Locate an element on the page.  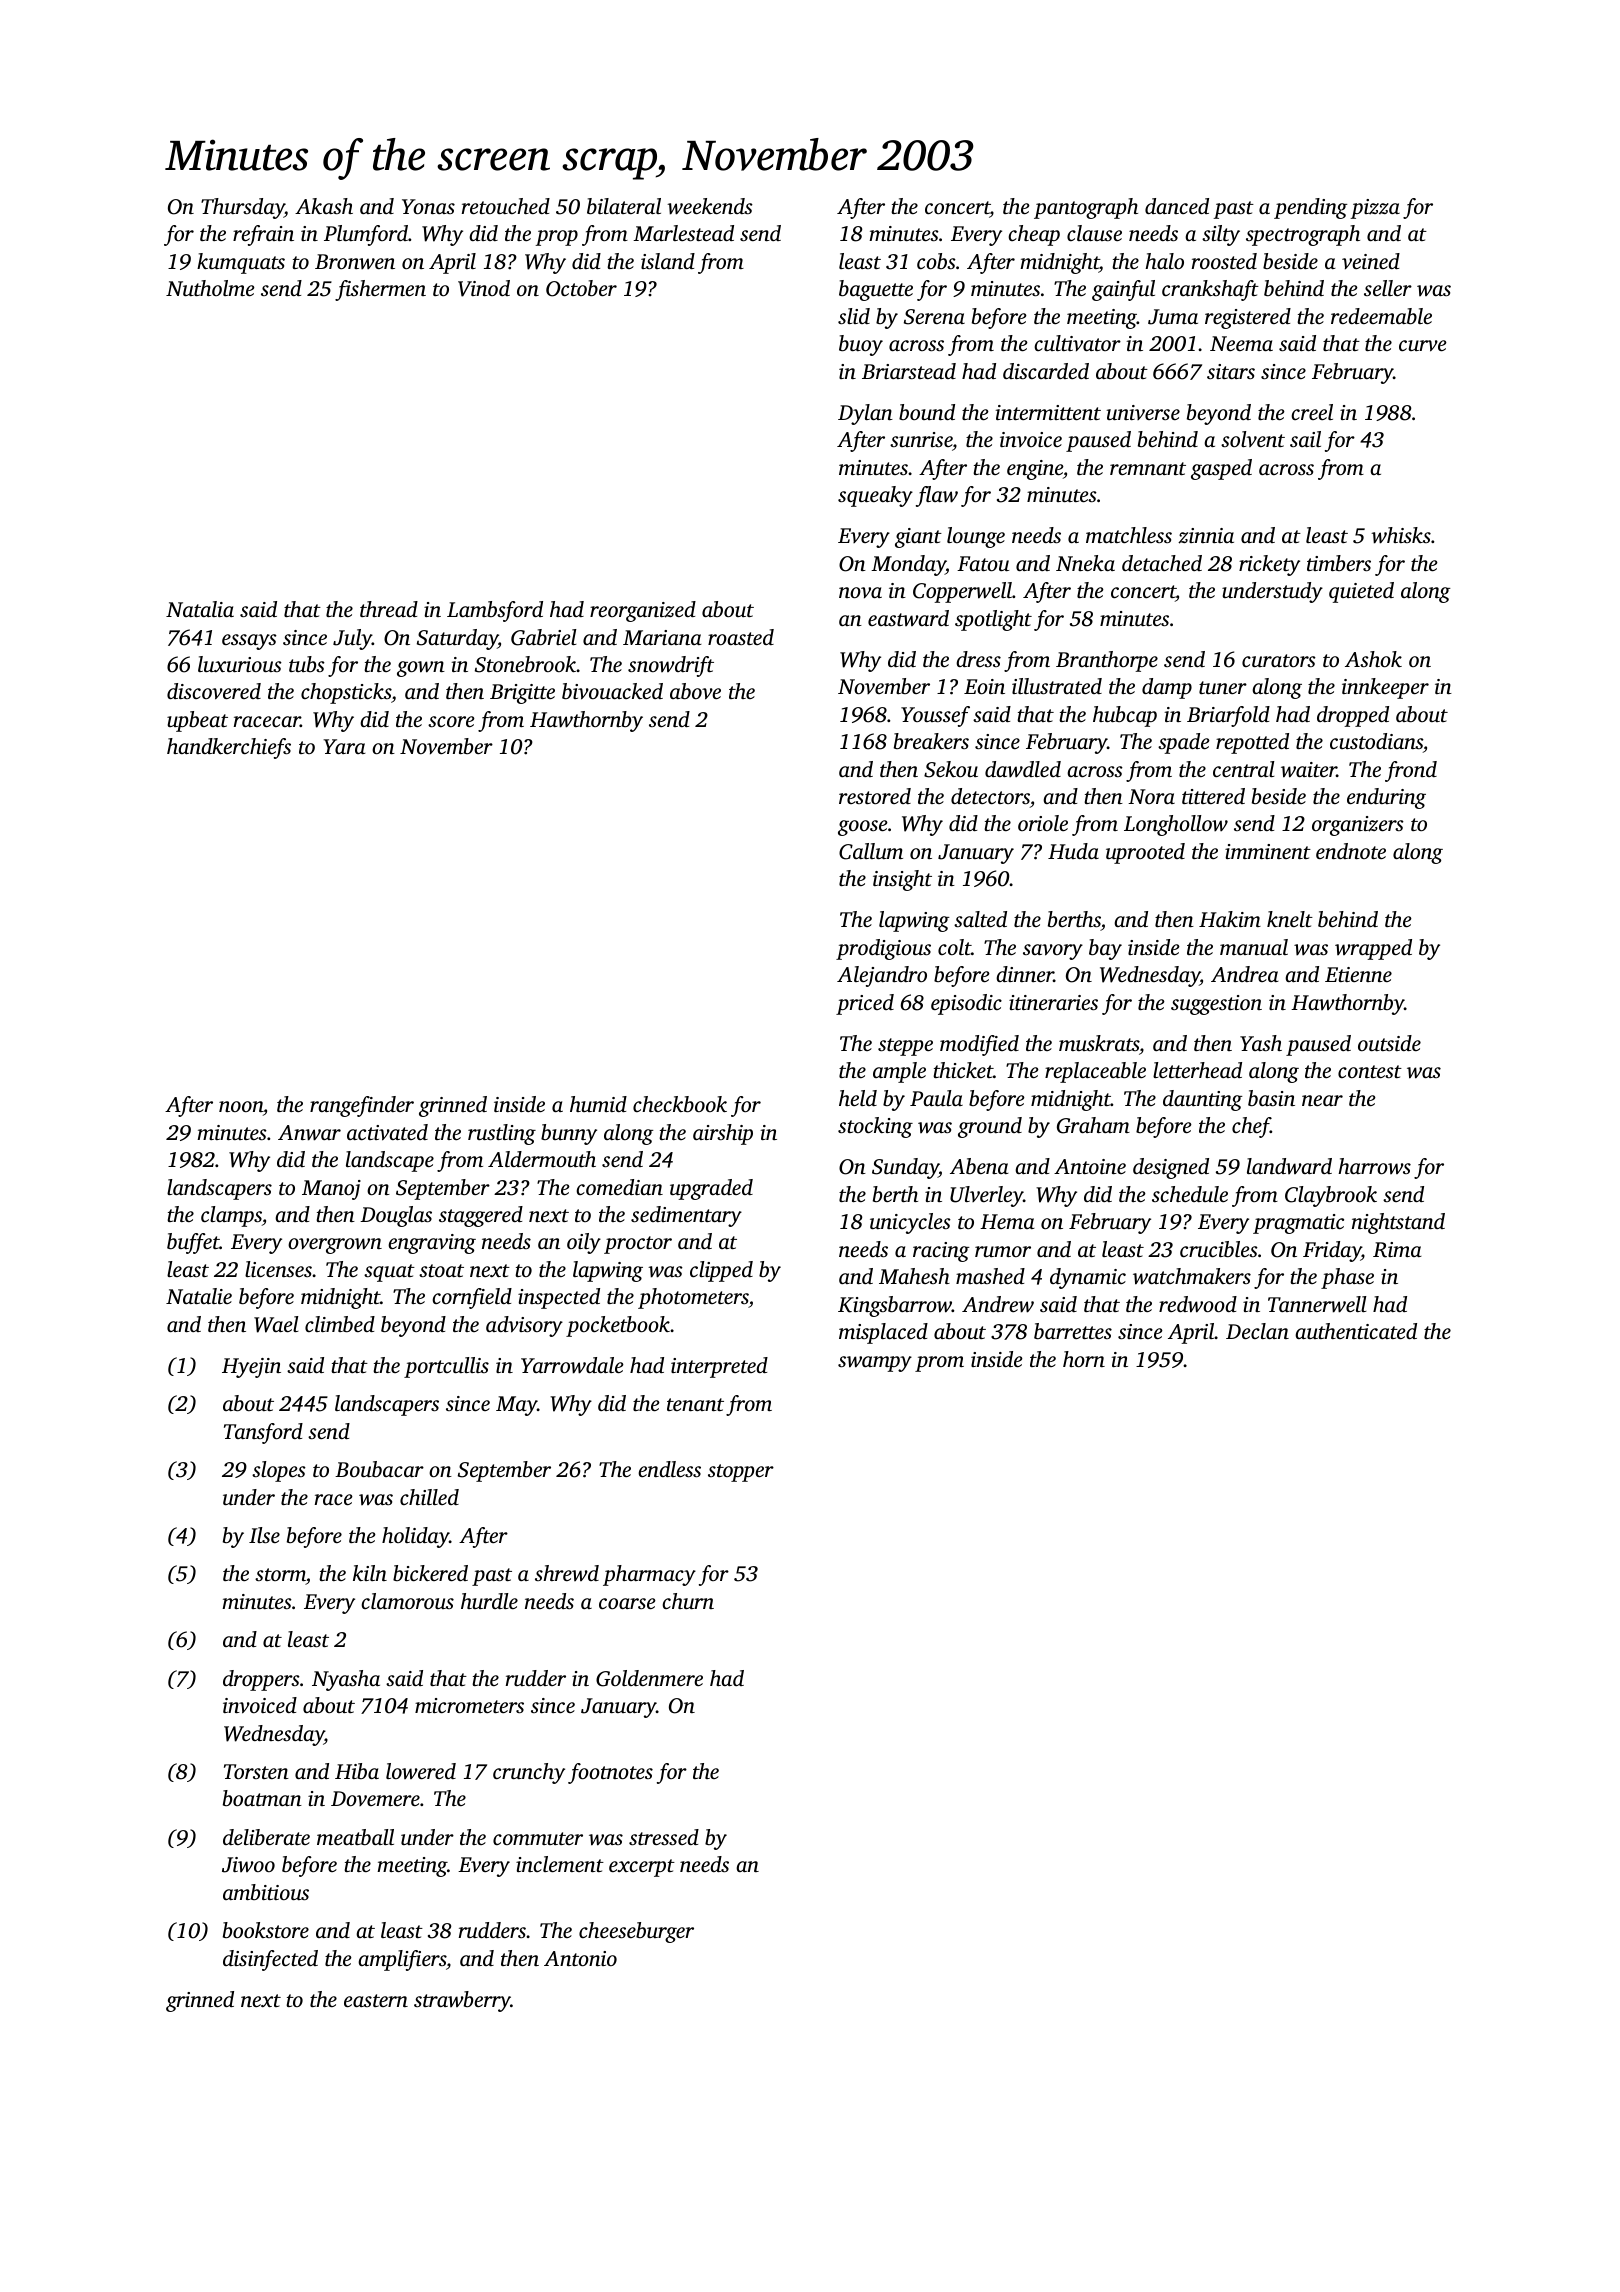
cheeseburger is located at coordinates (636, 1932).
